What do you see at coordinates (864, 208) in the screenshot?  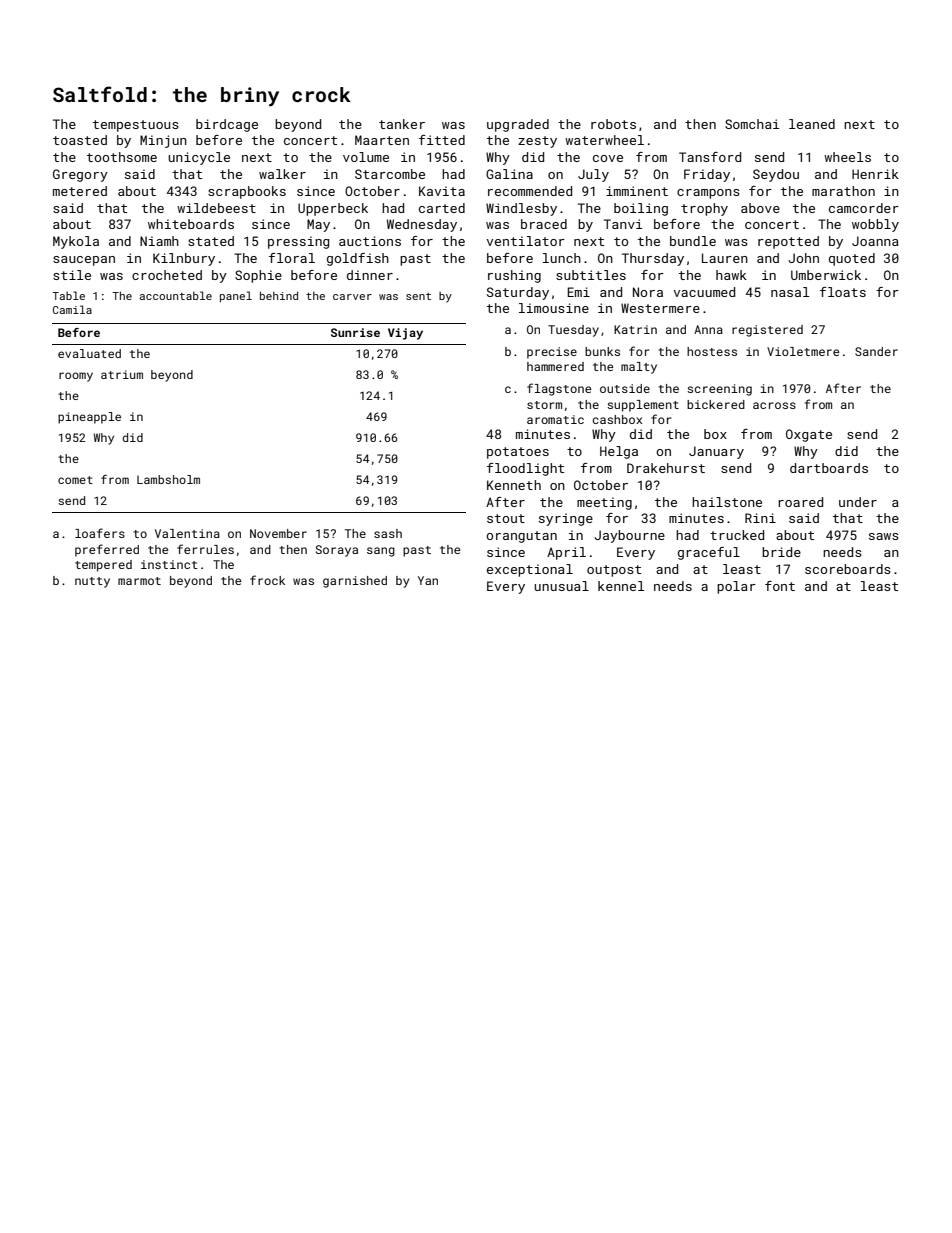 I see `camcorder` at bounding box center [864, 208].
